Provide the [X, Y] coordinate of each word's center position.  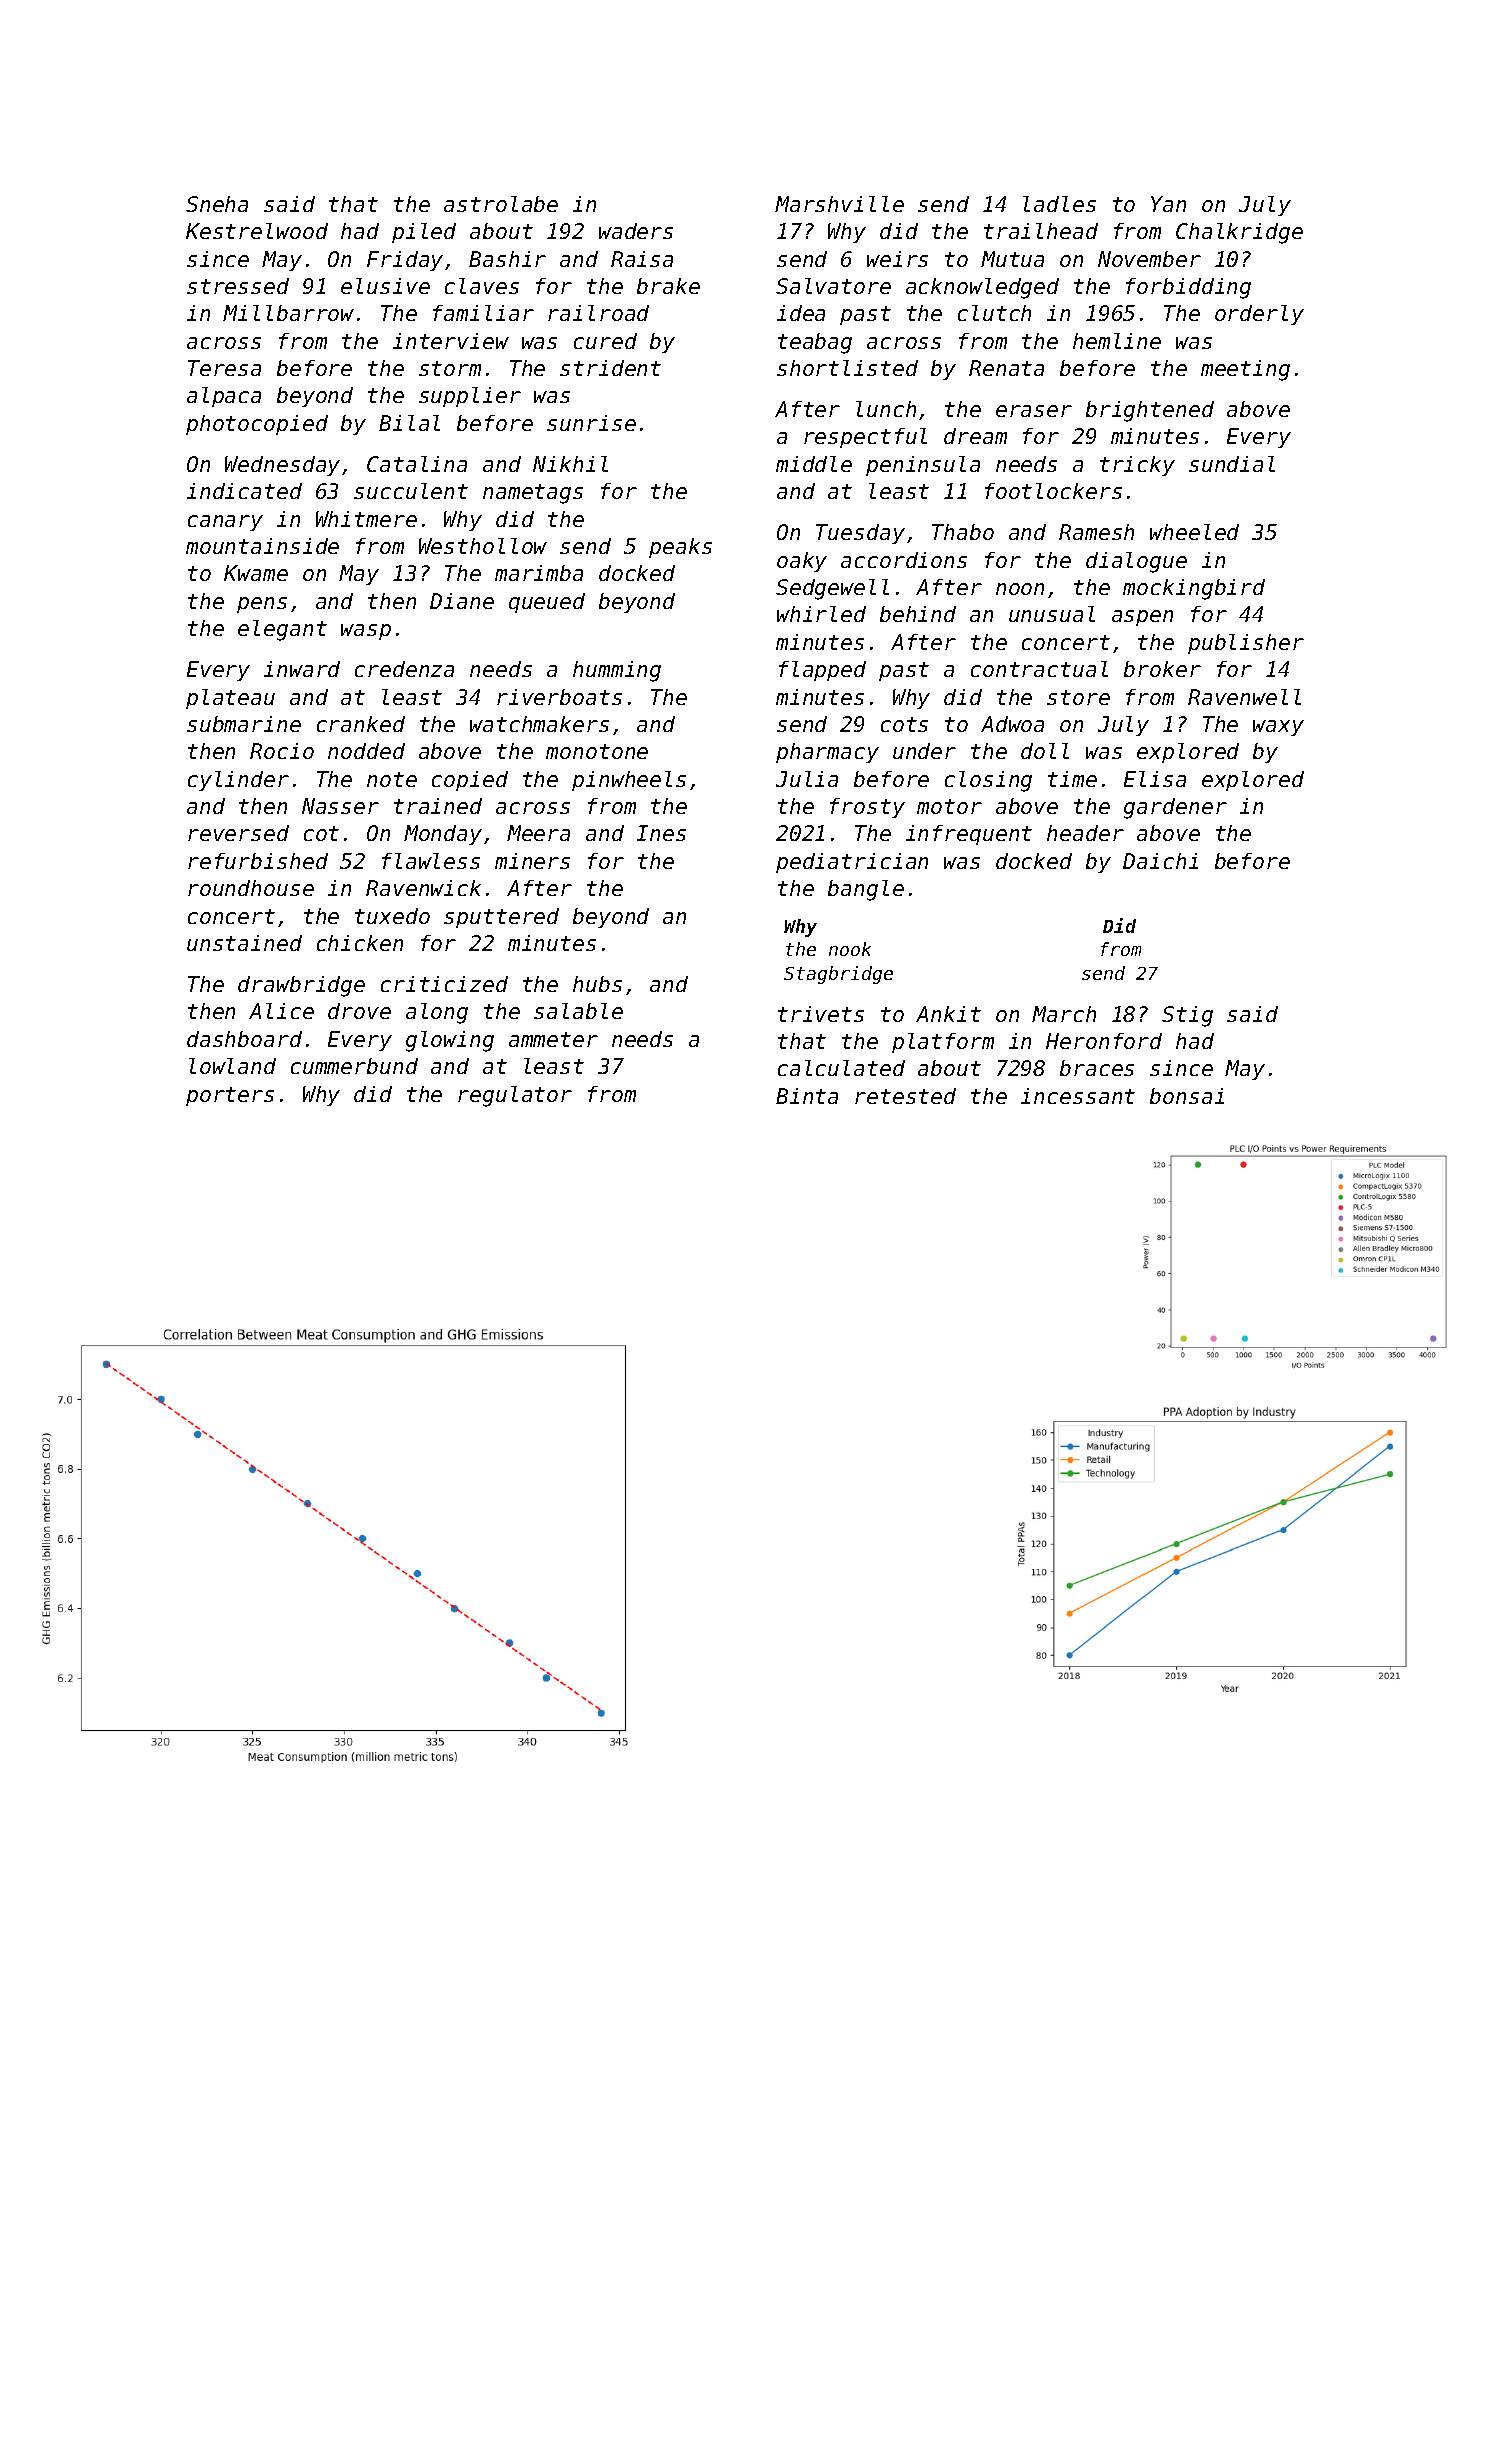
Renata [1006, 368]
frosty [867, 808]
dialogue [1136, 562]
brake [668, 286]
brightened [1150, 411]
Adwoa [1012, 724]
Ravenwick [423, 888]
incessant [1078, 1096]
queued [547, 603]
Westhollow [483, 546]
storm [450, 368]
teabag [815, 343]
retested [905, 1096]
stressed [238, 286]
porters [230, 1096]
